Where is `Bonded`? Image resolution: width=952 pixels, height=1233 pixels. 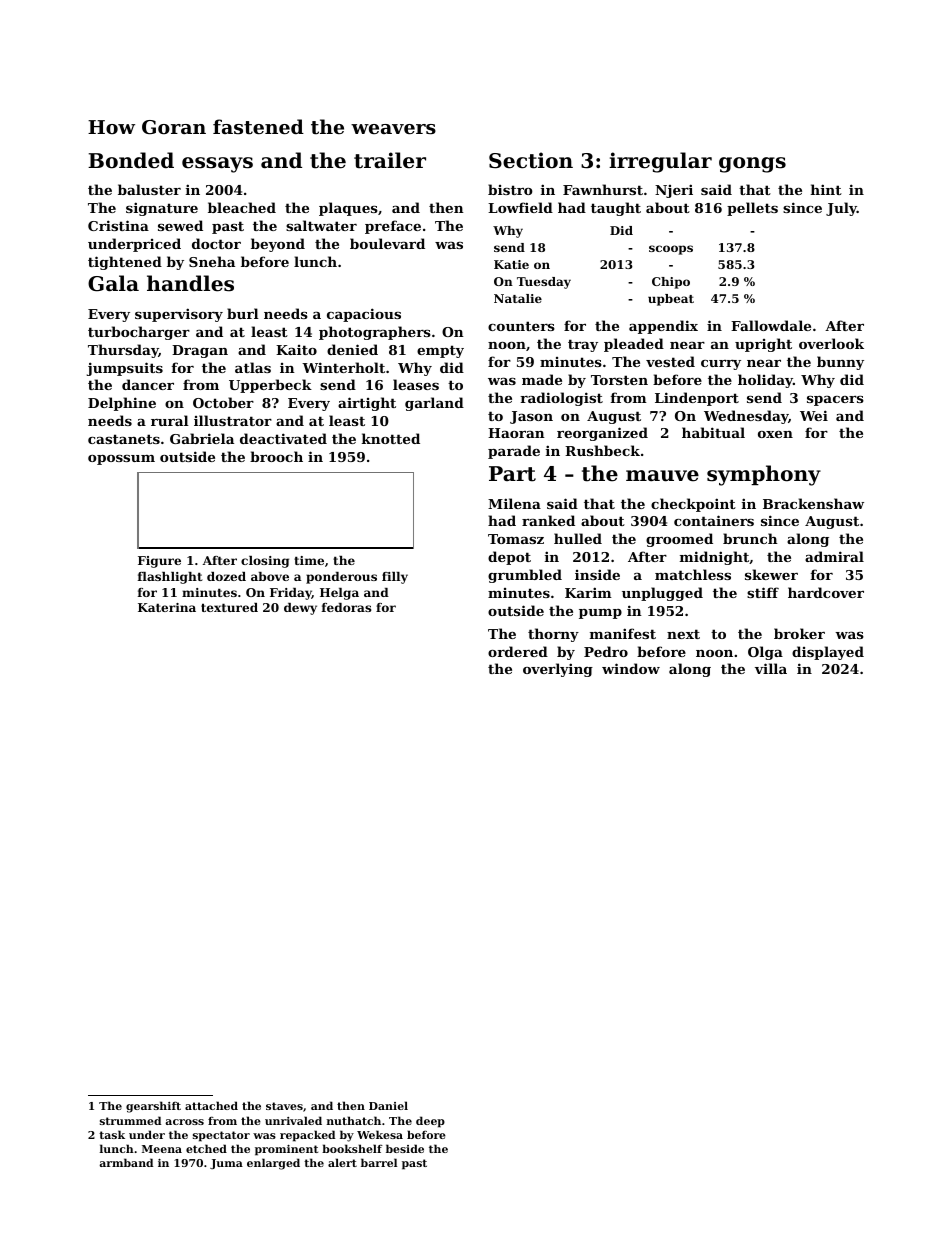 Bonded is located at coordinates (131, 160).
